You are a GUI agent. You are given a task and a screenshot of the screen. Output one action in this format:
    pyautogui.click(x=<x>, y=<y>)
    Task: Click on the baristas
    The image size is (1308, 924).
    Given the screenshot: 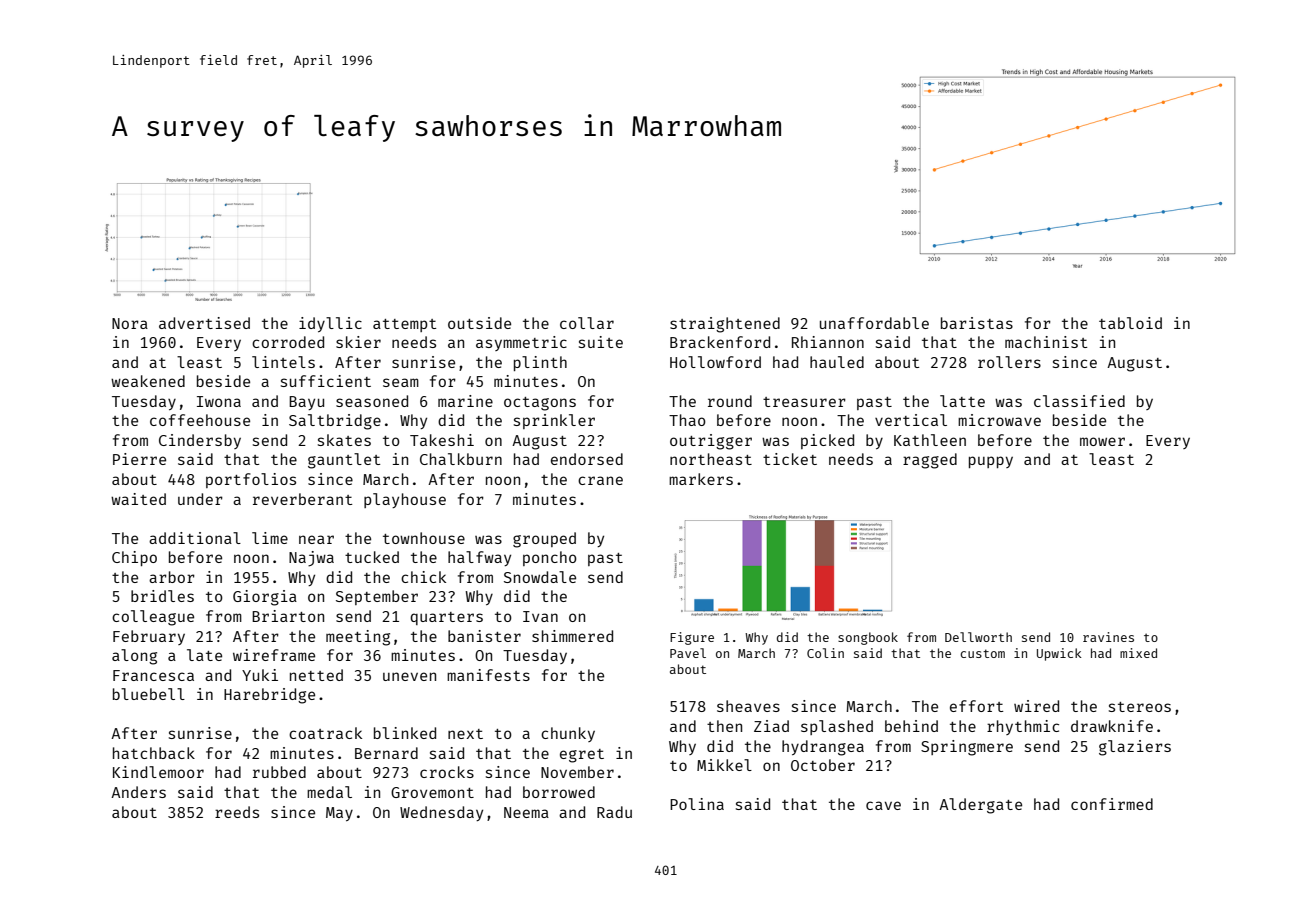 What is the action you would take?
    pyautogui.click(x=977, y=323)
